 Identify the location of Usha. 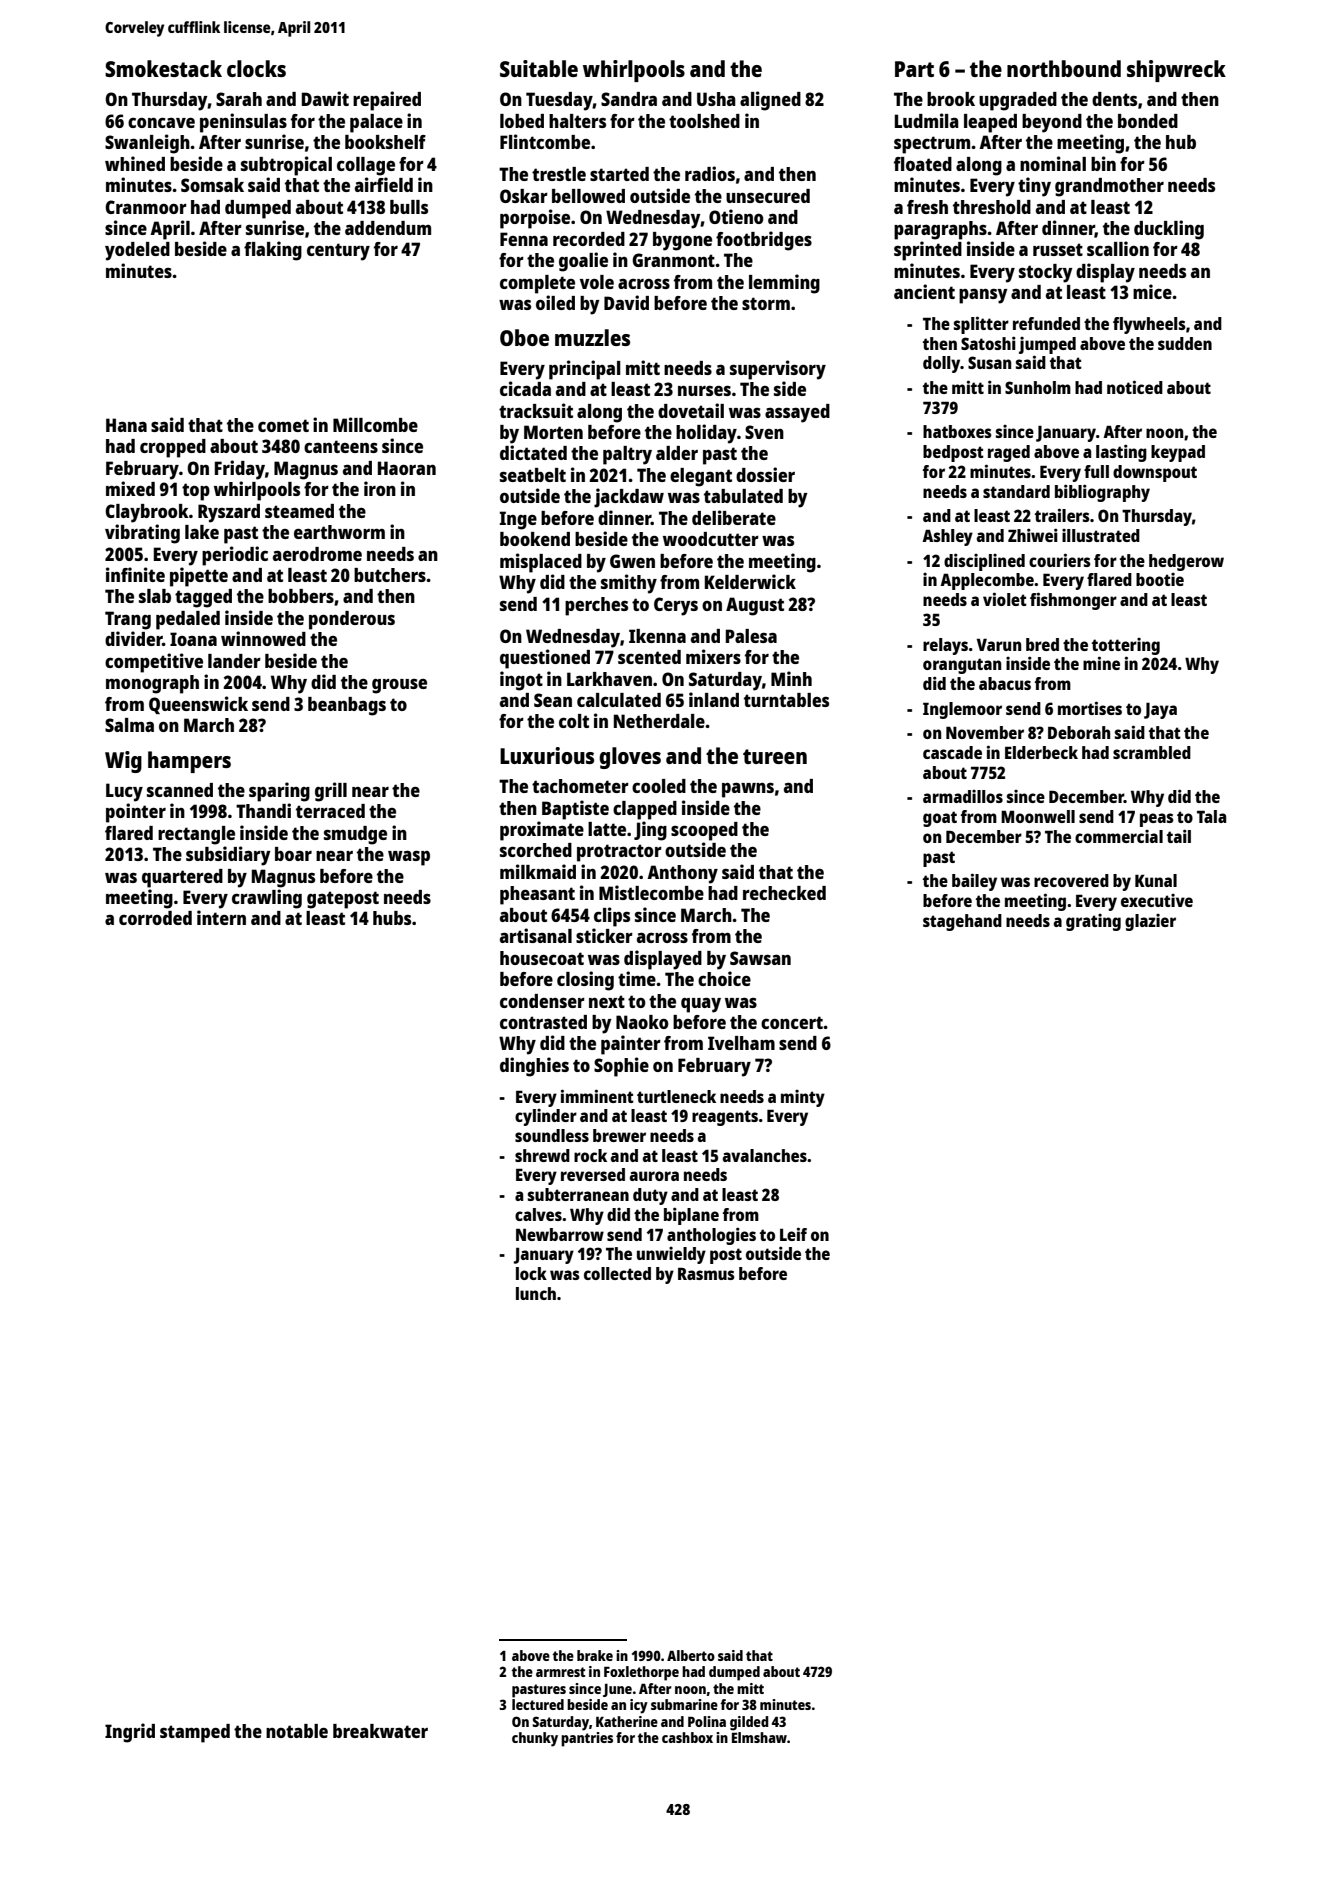
(716, 99).
